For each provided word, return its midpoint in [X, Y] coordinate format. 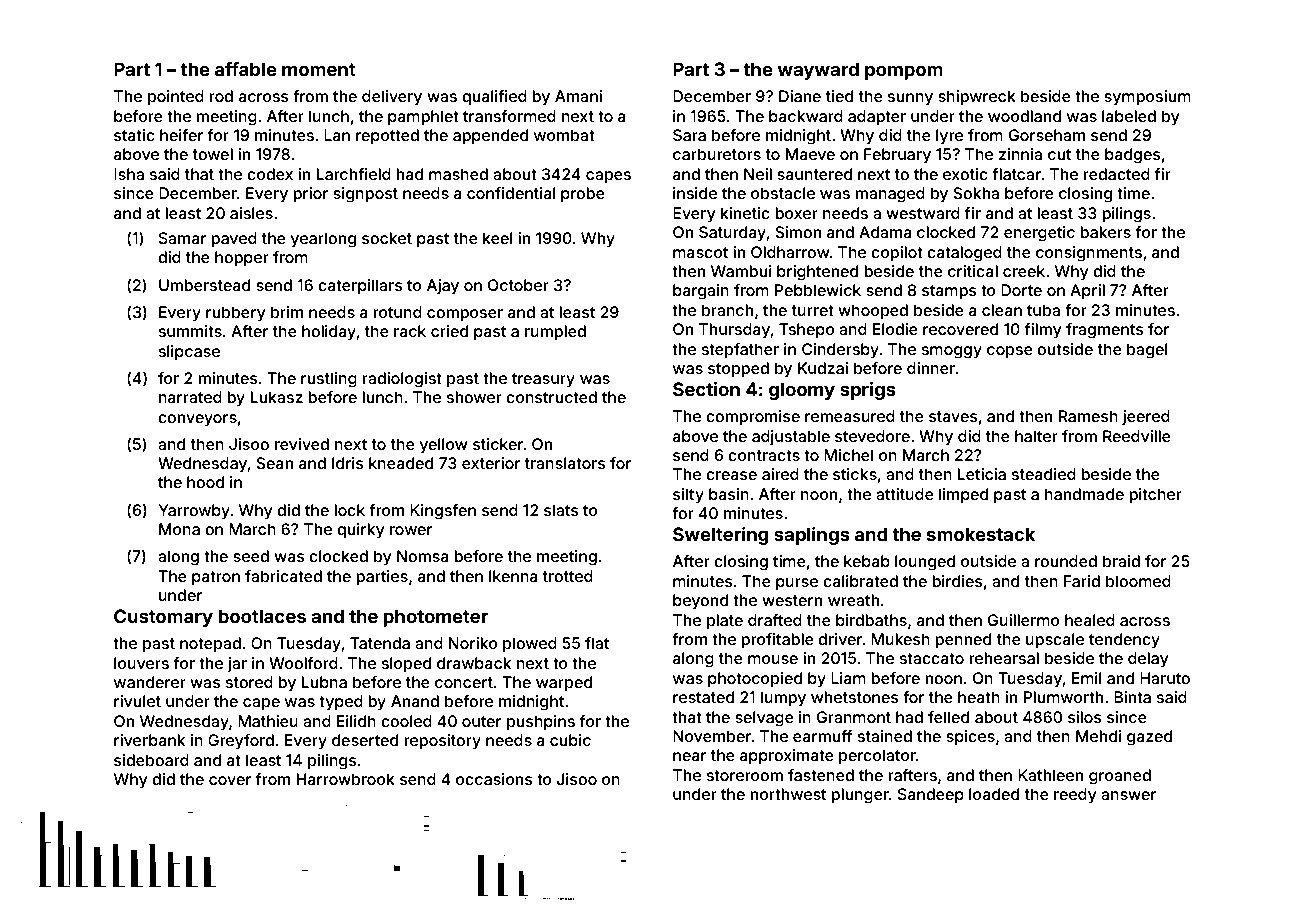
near [689, 756]
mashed [458, 174]
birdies [957, 581]
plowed [530, 644]
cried [449, 331]
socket [387, 238]
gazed [1149, 738]
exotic [965, 174]
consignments [1089, 254]
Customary [163, 618]
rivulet [137, 701]
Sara [689, 135]
